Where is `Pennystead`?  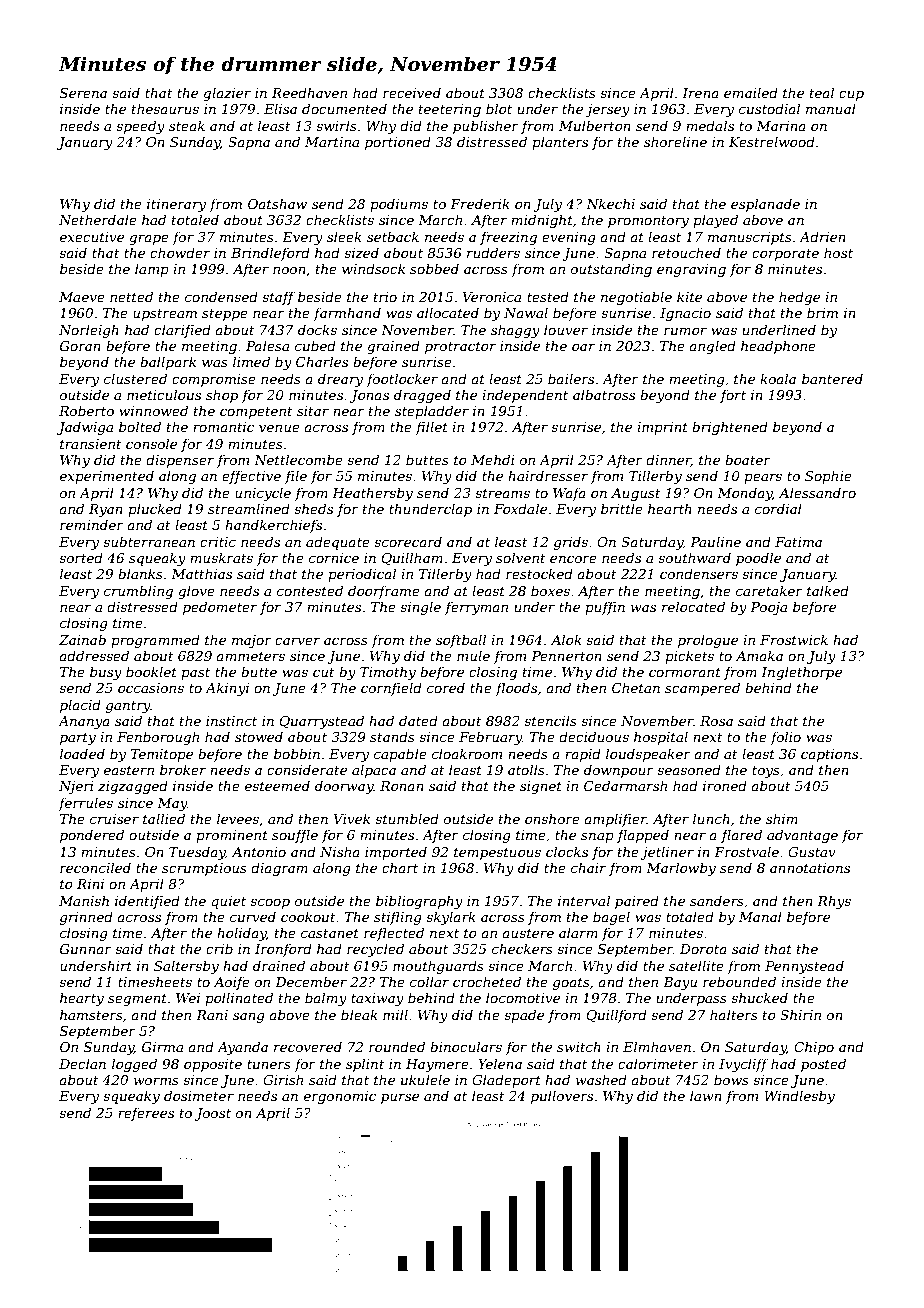
Pennystead is located at coordinates (804, 967).
